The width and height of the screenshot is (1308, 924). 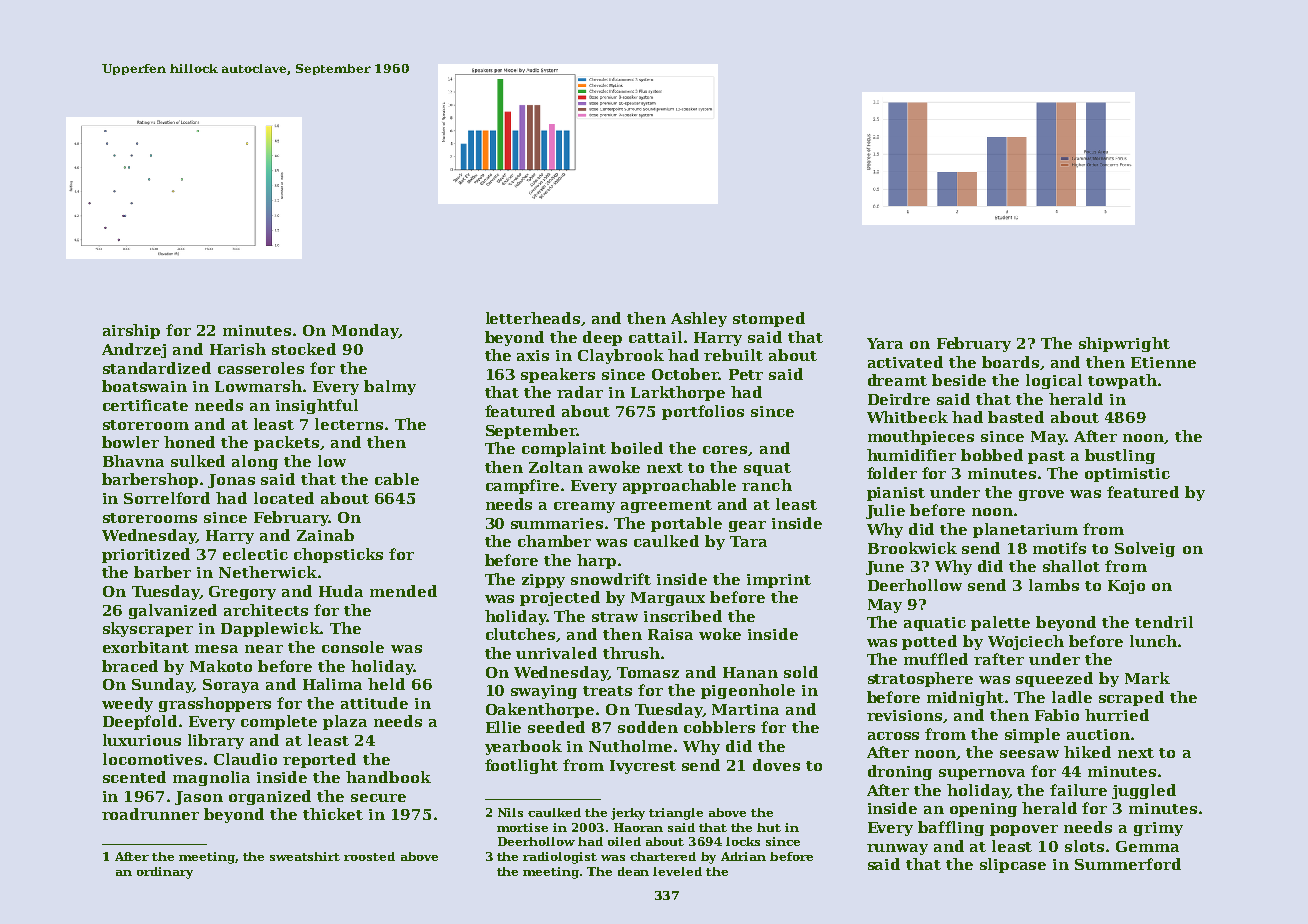 I want to click on Zoltan, so click(x=556, y=467).
